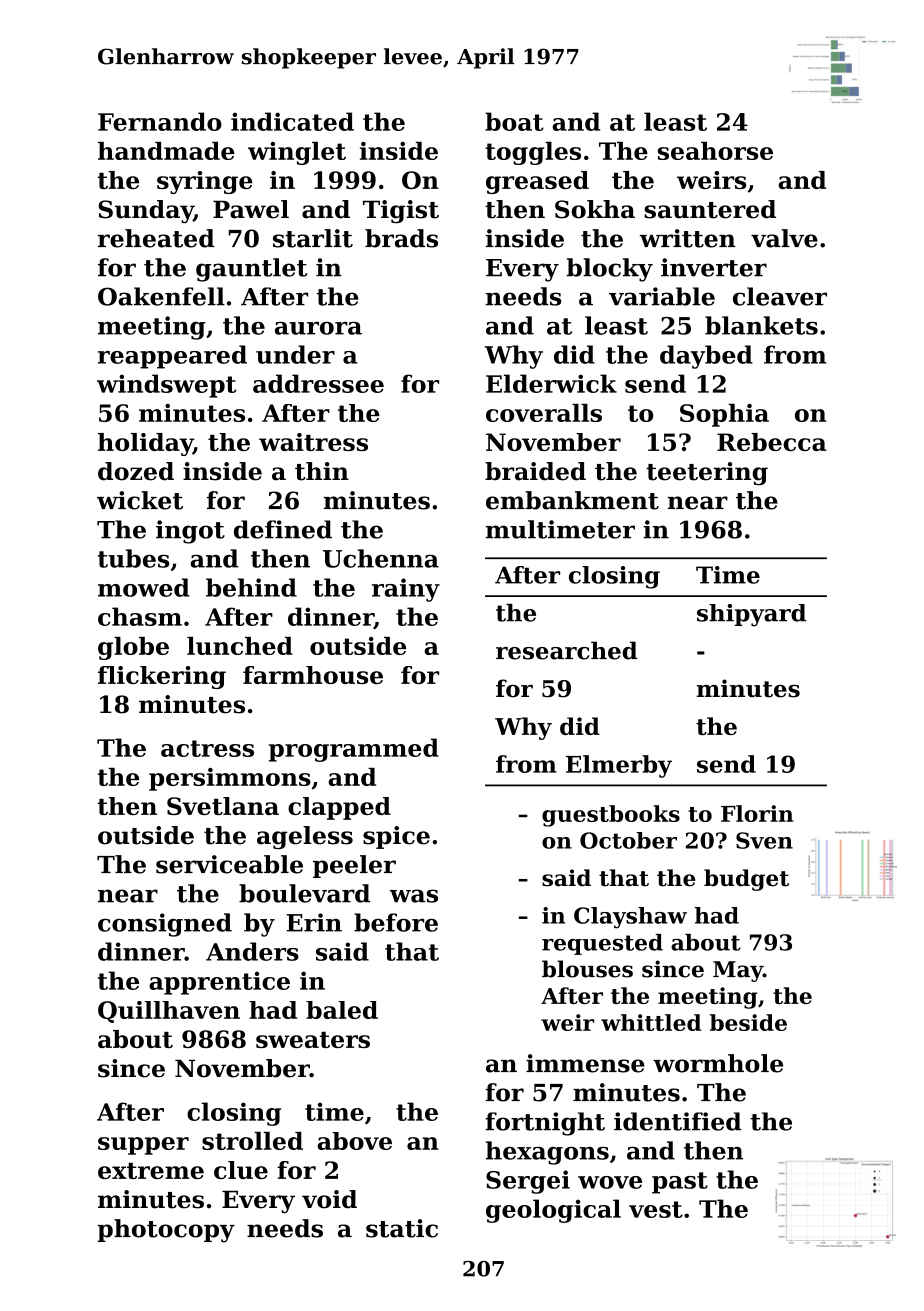  What do you see at coordinates (318, 383) in the page?
I see `addressee` at bounding box center [318, 383].
